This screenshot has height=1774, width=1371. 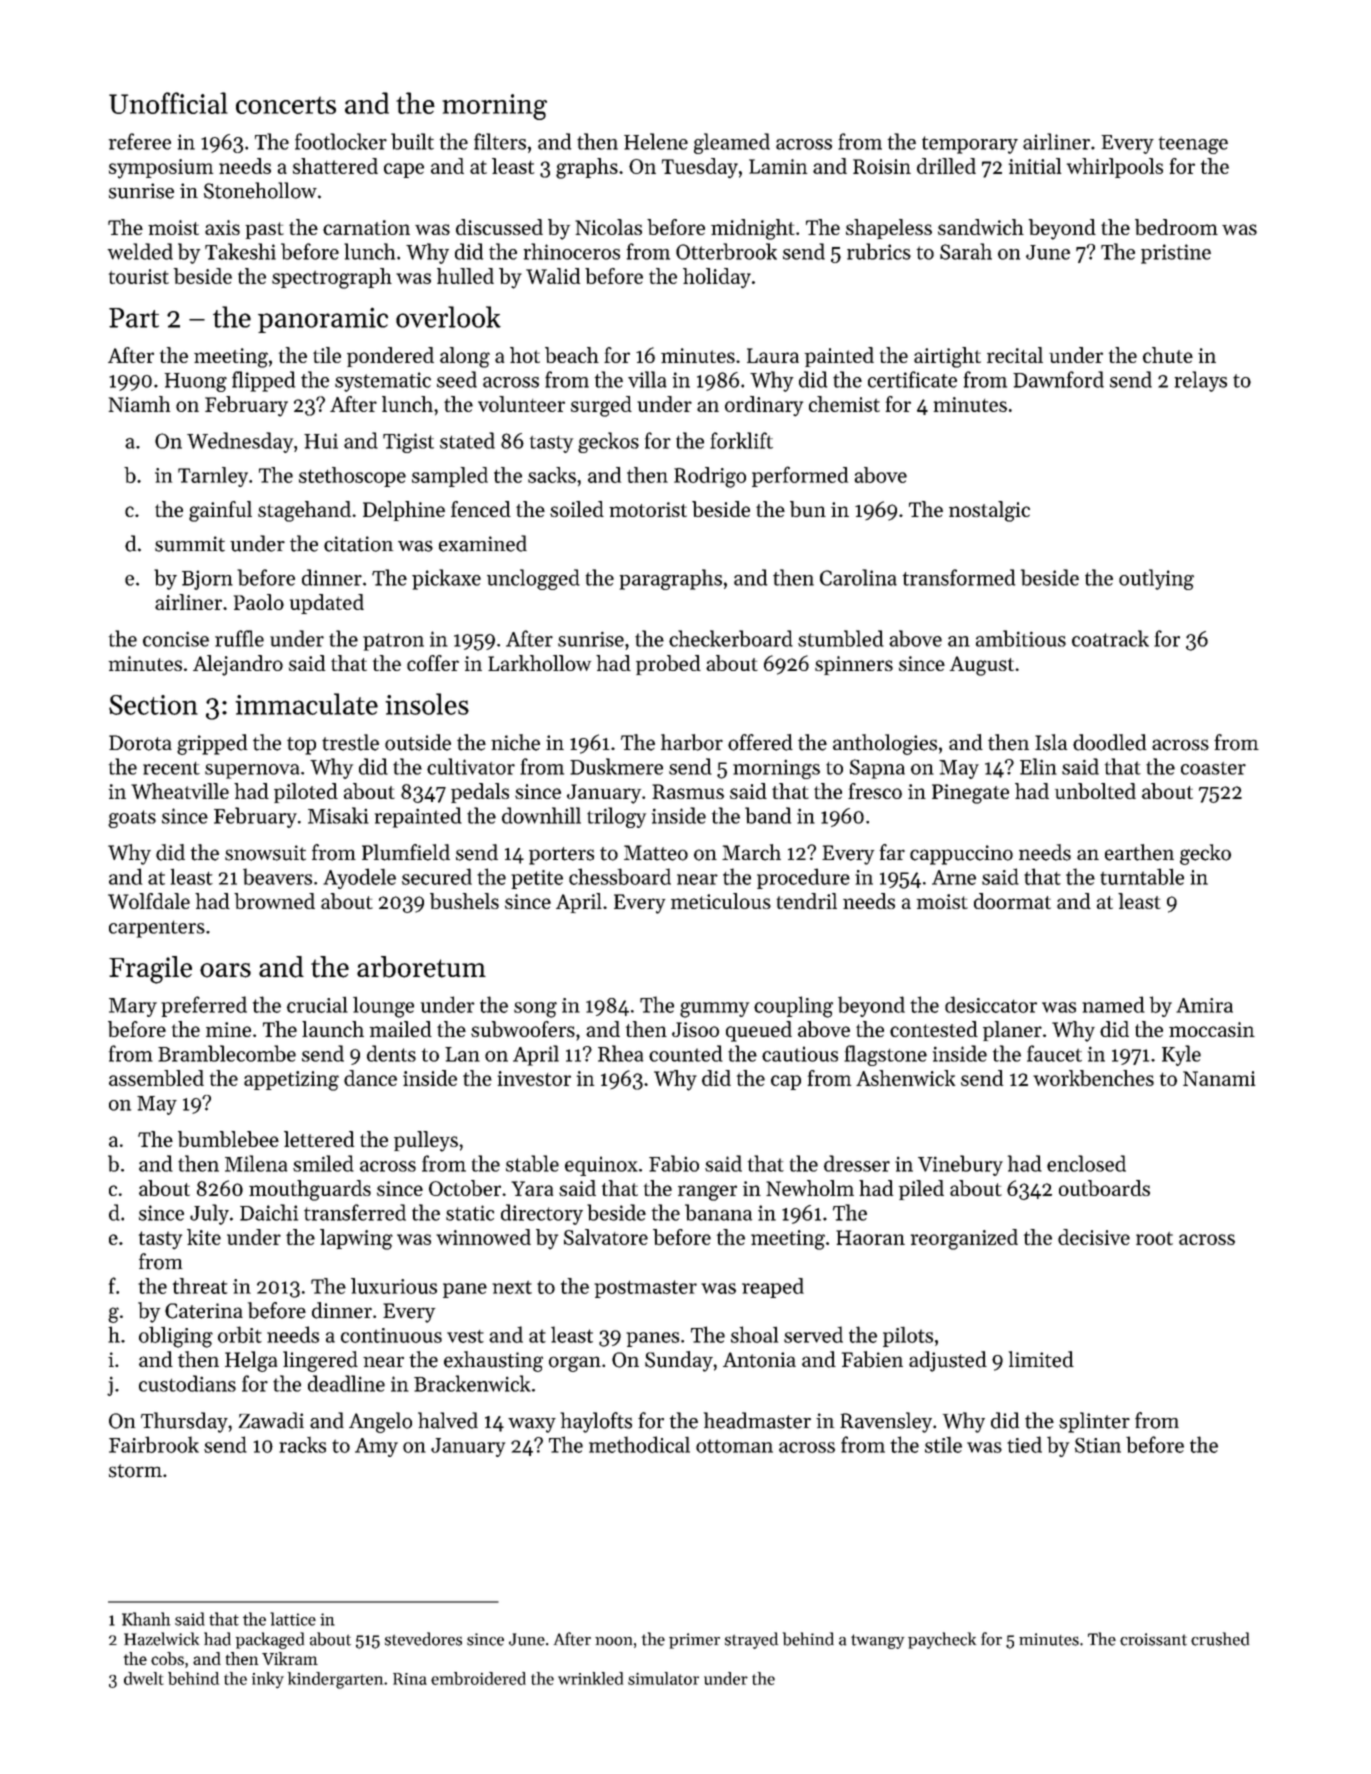 I want to click on Stonehollow, so click(x=260, y=190).
